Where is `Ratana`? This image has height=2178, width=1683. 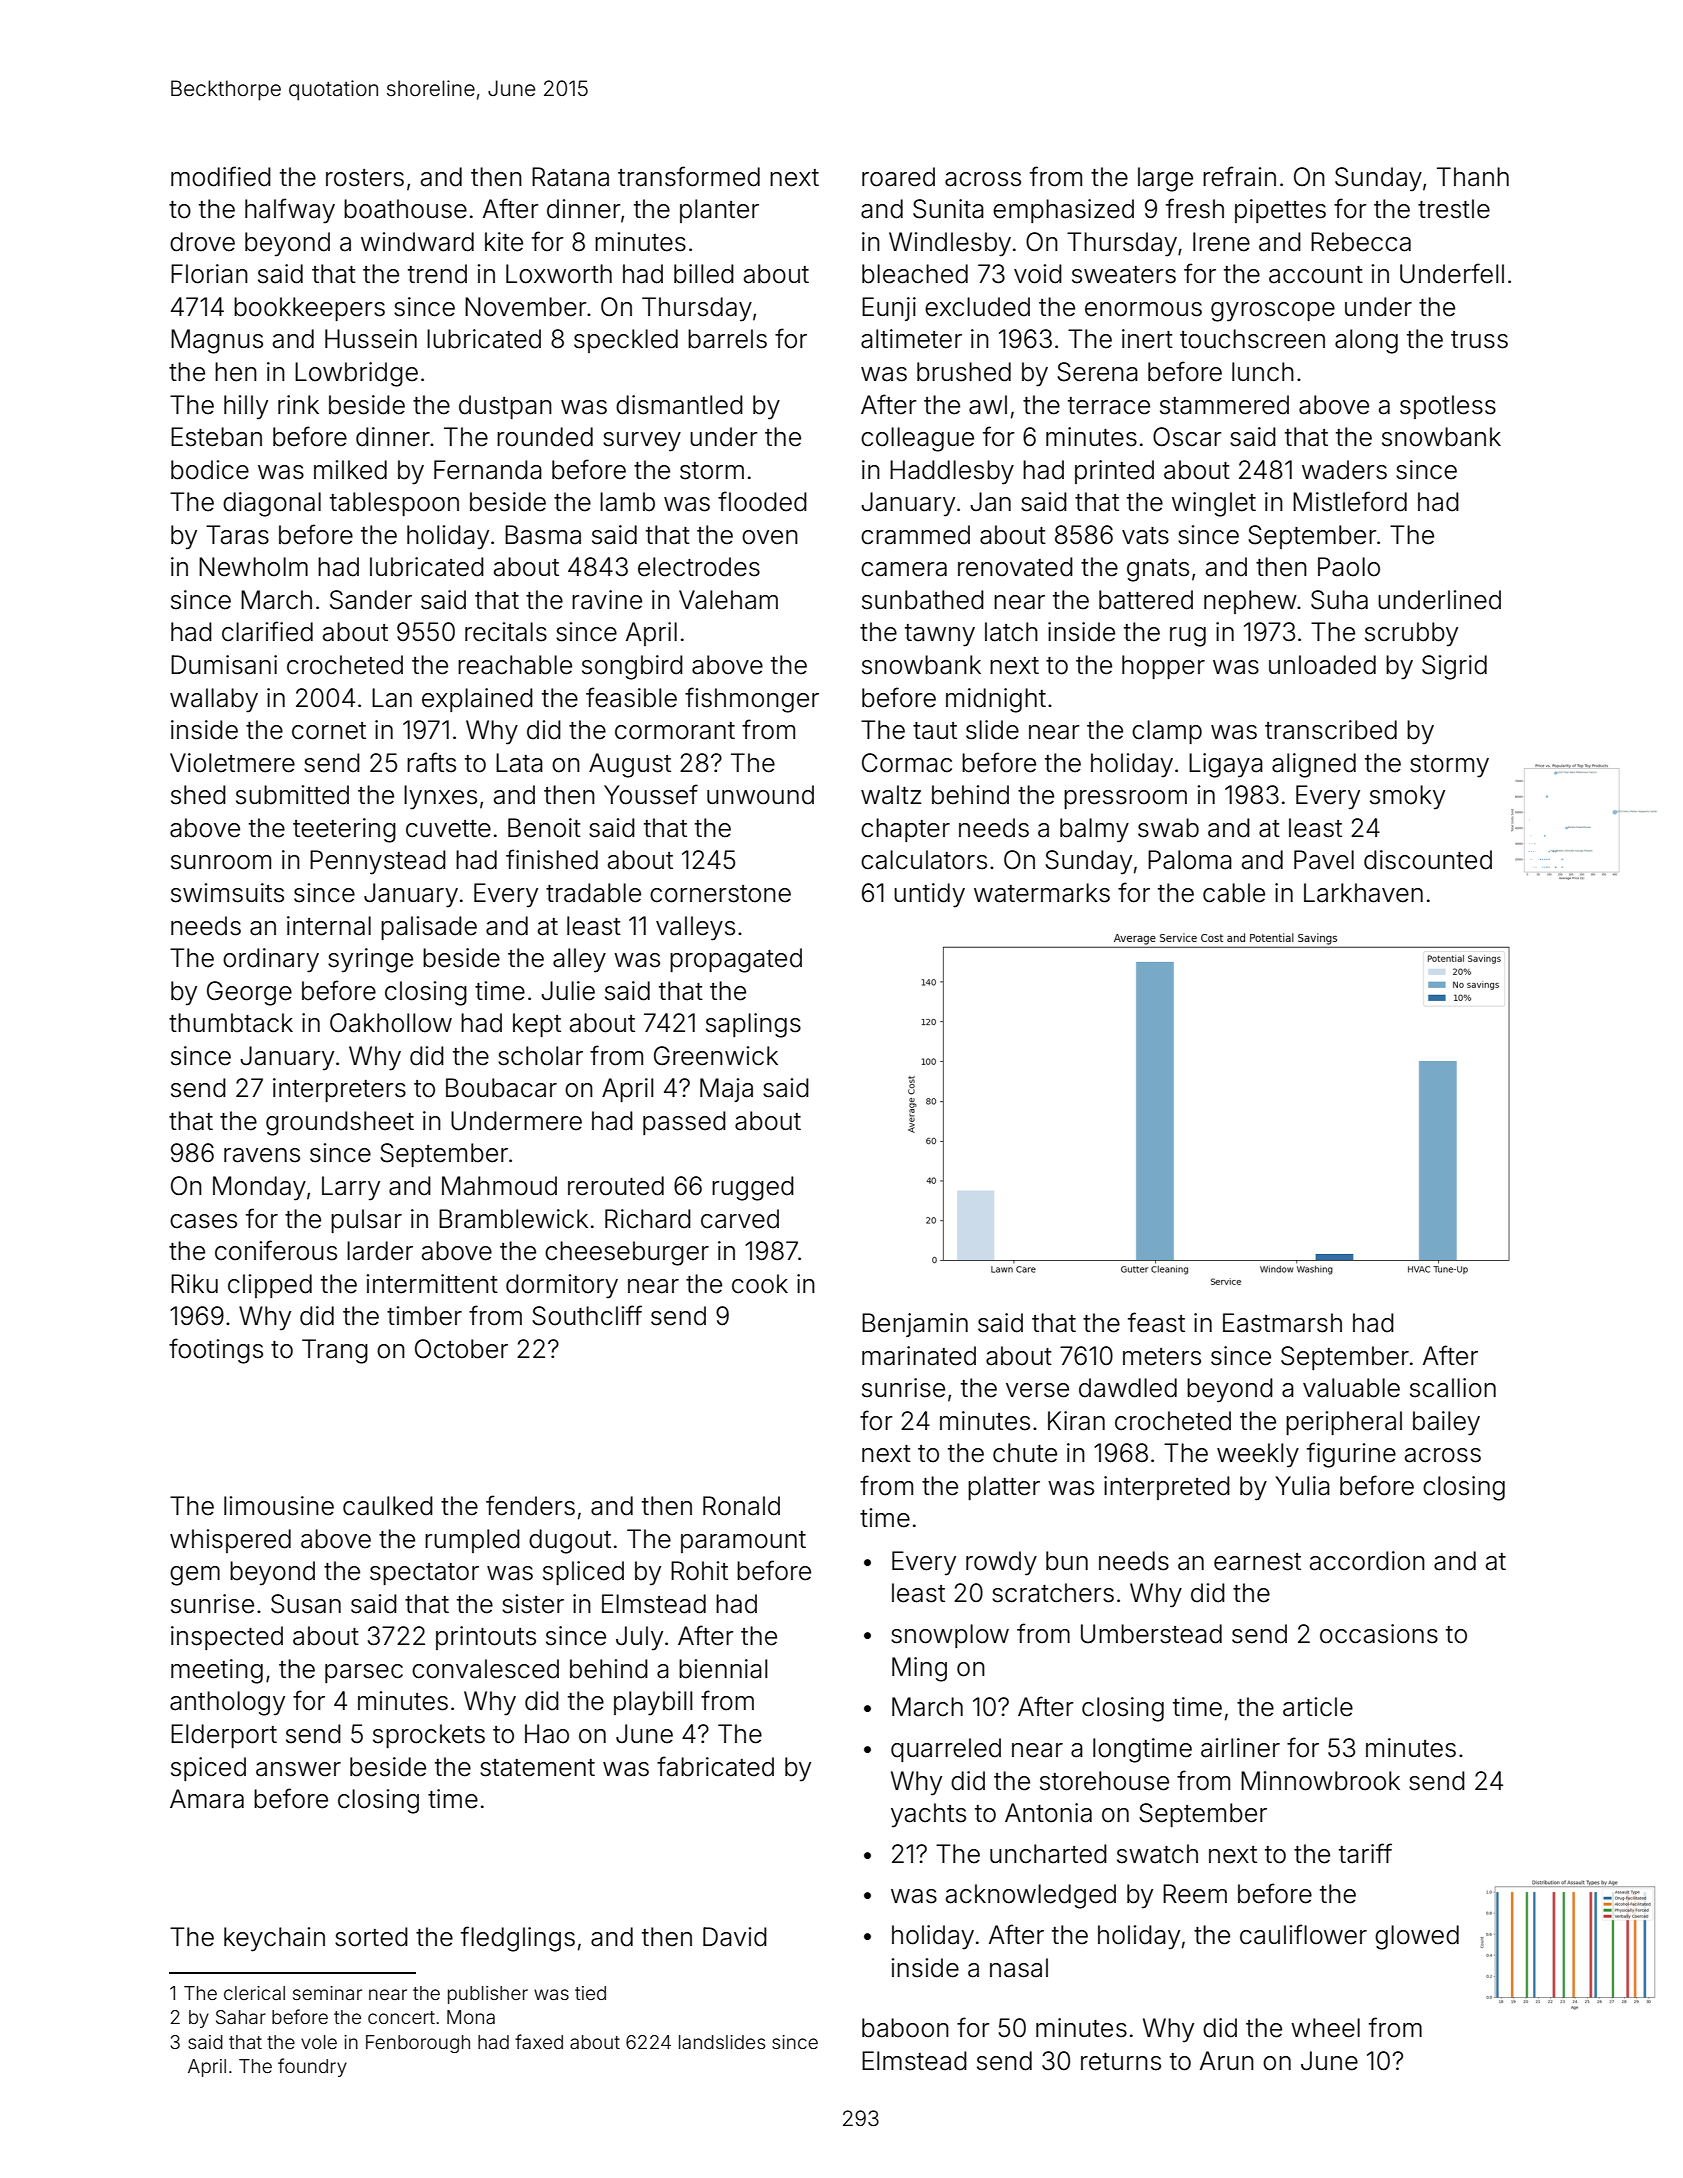 Ratana is located at coordinates (570, 177).
